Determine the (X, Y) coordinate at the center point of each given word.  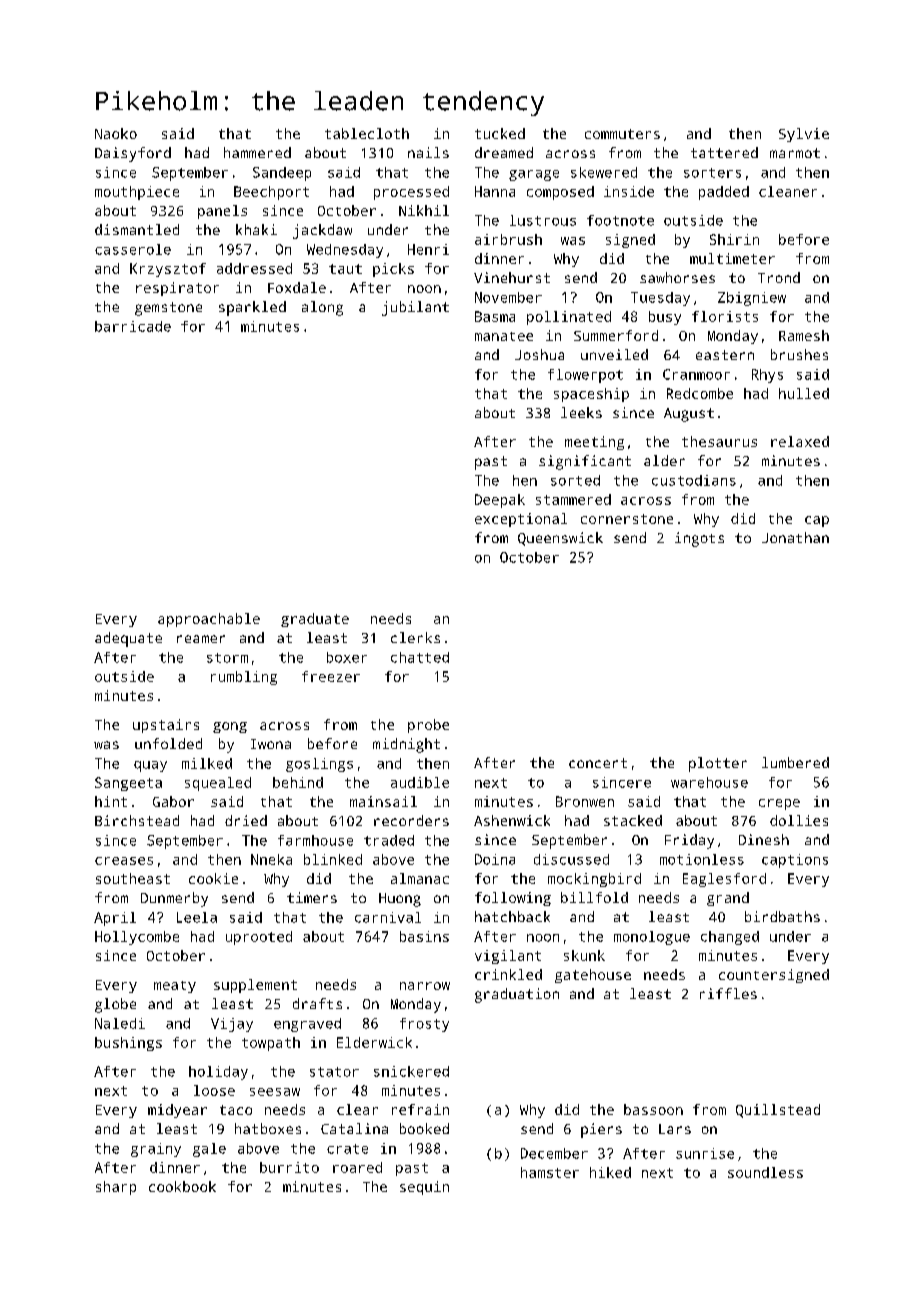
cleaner (788, 191)
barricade (133, 326)
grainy (156, 1150)
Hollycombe (137, 938)
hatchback (512, 916)
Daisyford (133, 154)
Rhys (767, 376)
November (508, 297)
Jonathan (795, 537)
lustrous (543, 220)
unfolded (168, 743)
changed (730, 938)
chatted (420, 657)
